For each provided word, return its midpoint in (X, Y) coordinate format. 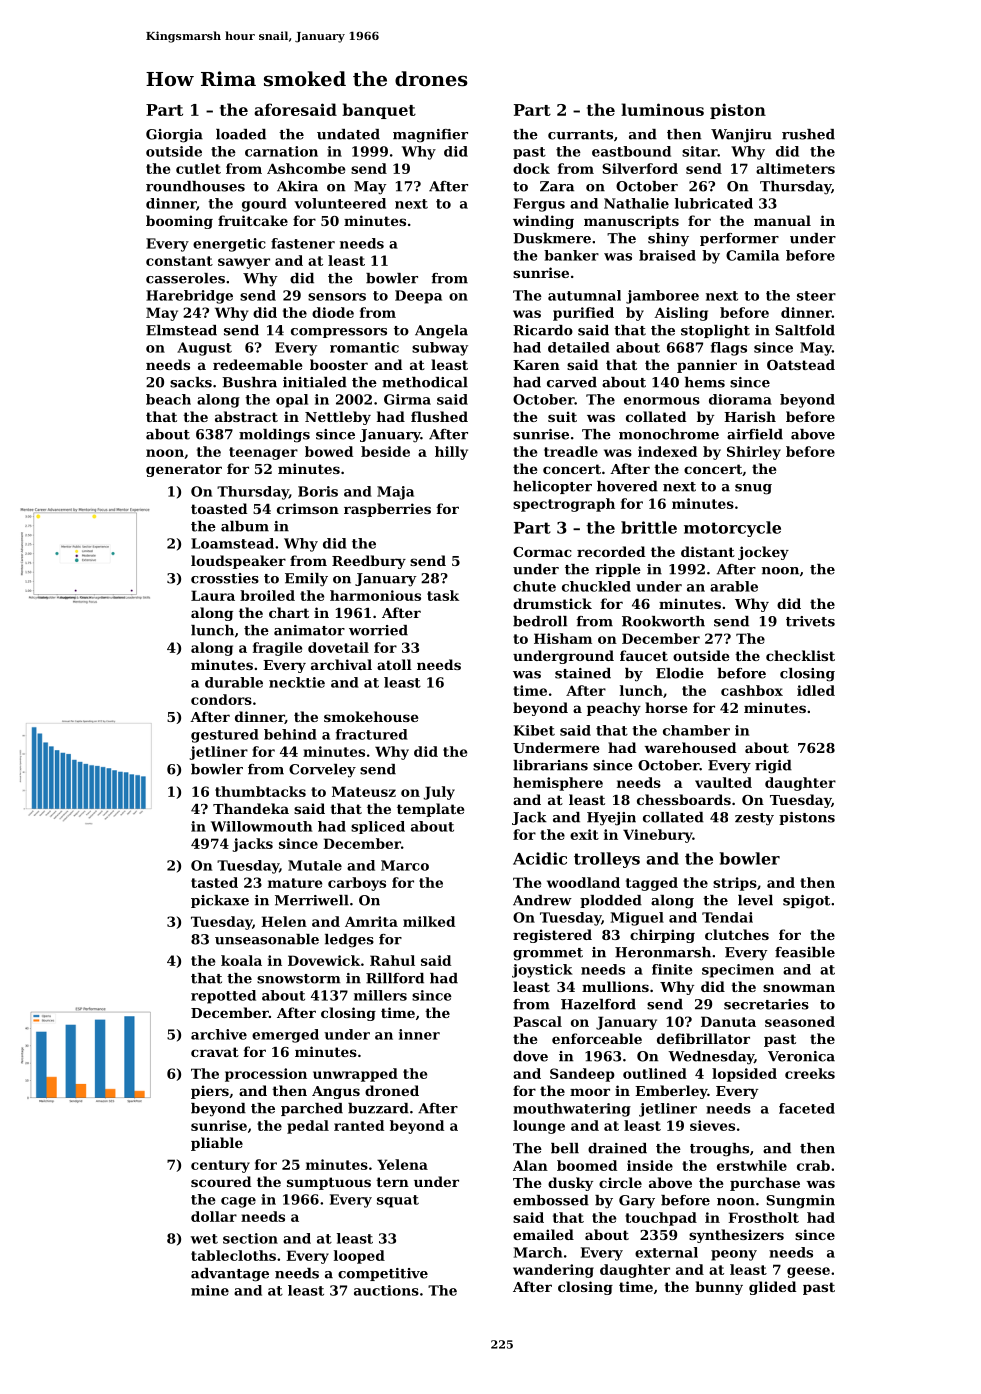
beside (385, 451)
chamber (696, 730)
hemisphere (558, 784)
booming (179, 222)
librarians (550, 765)
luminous (662, 109)
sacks (191, 382)
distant (708, 551)
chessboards (684, 799)
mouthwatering (572, 1110)
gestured (225, 736)
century (220, 1166)
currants (580, 135)
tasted (214, 882)
